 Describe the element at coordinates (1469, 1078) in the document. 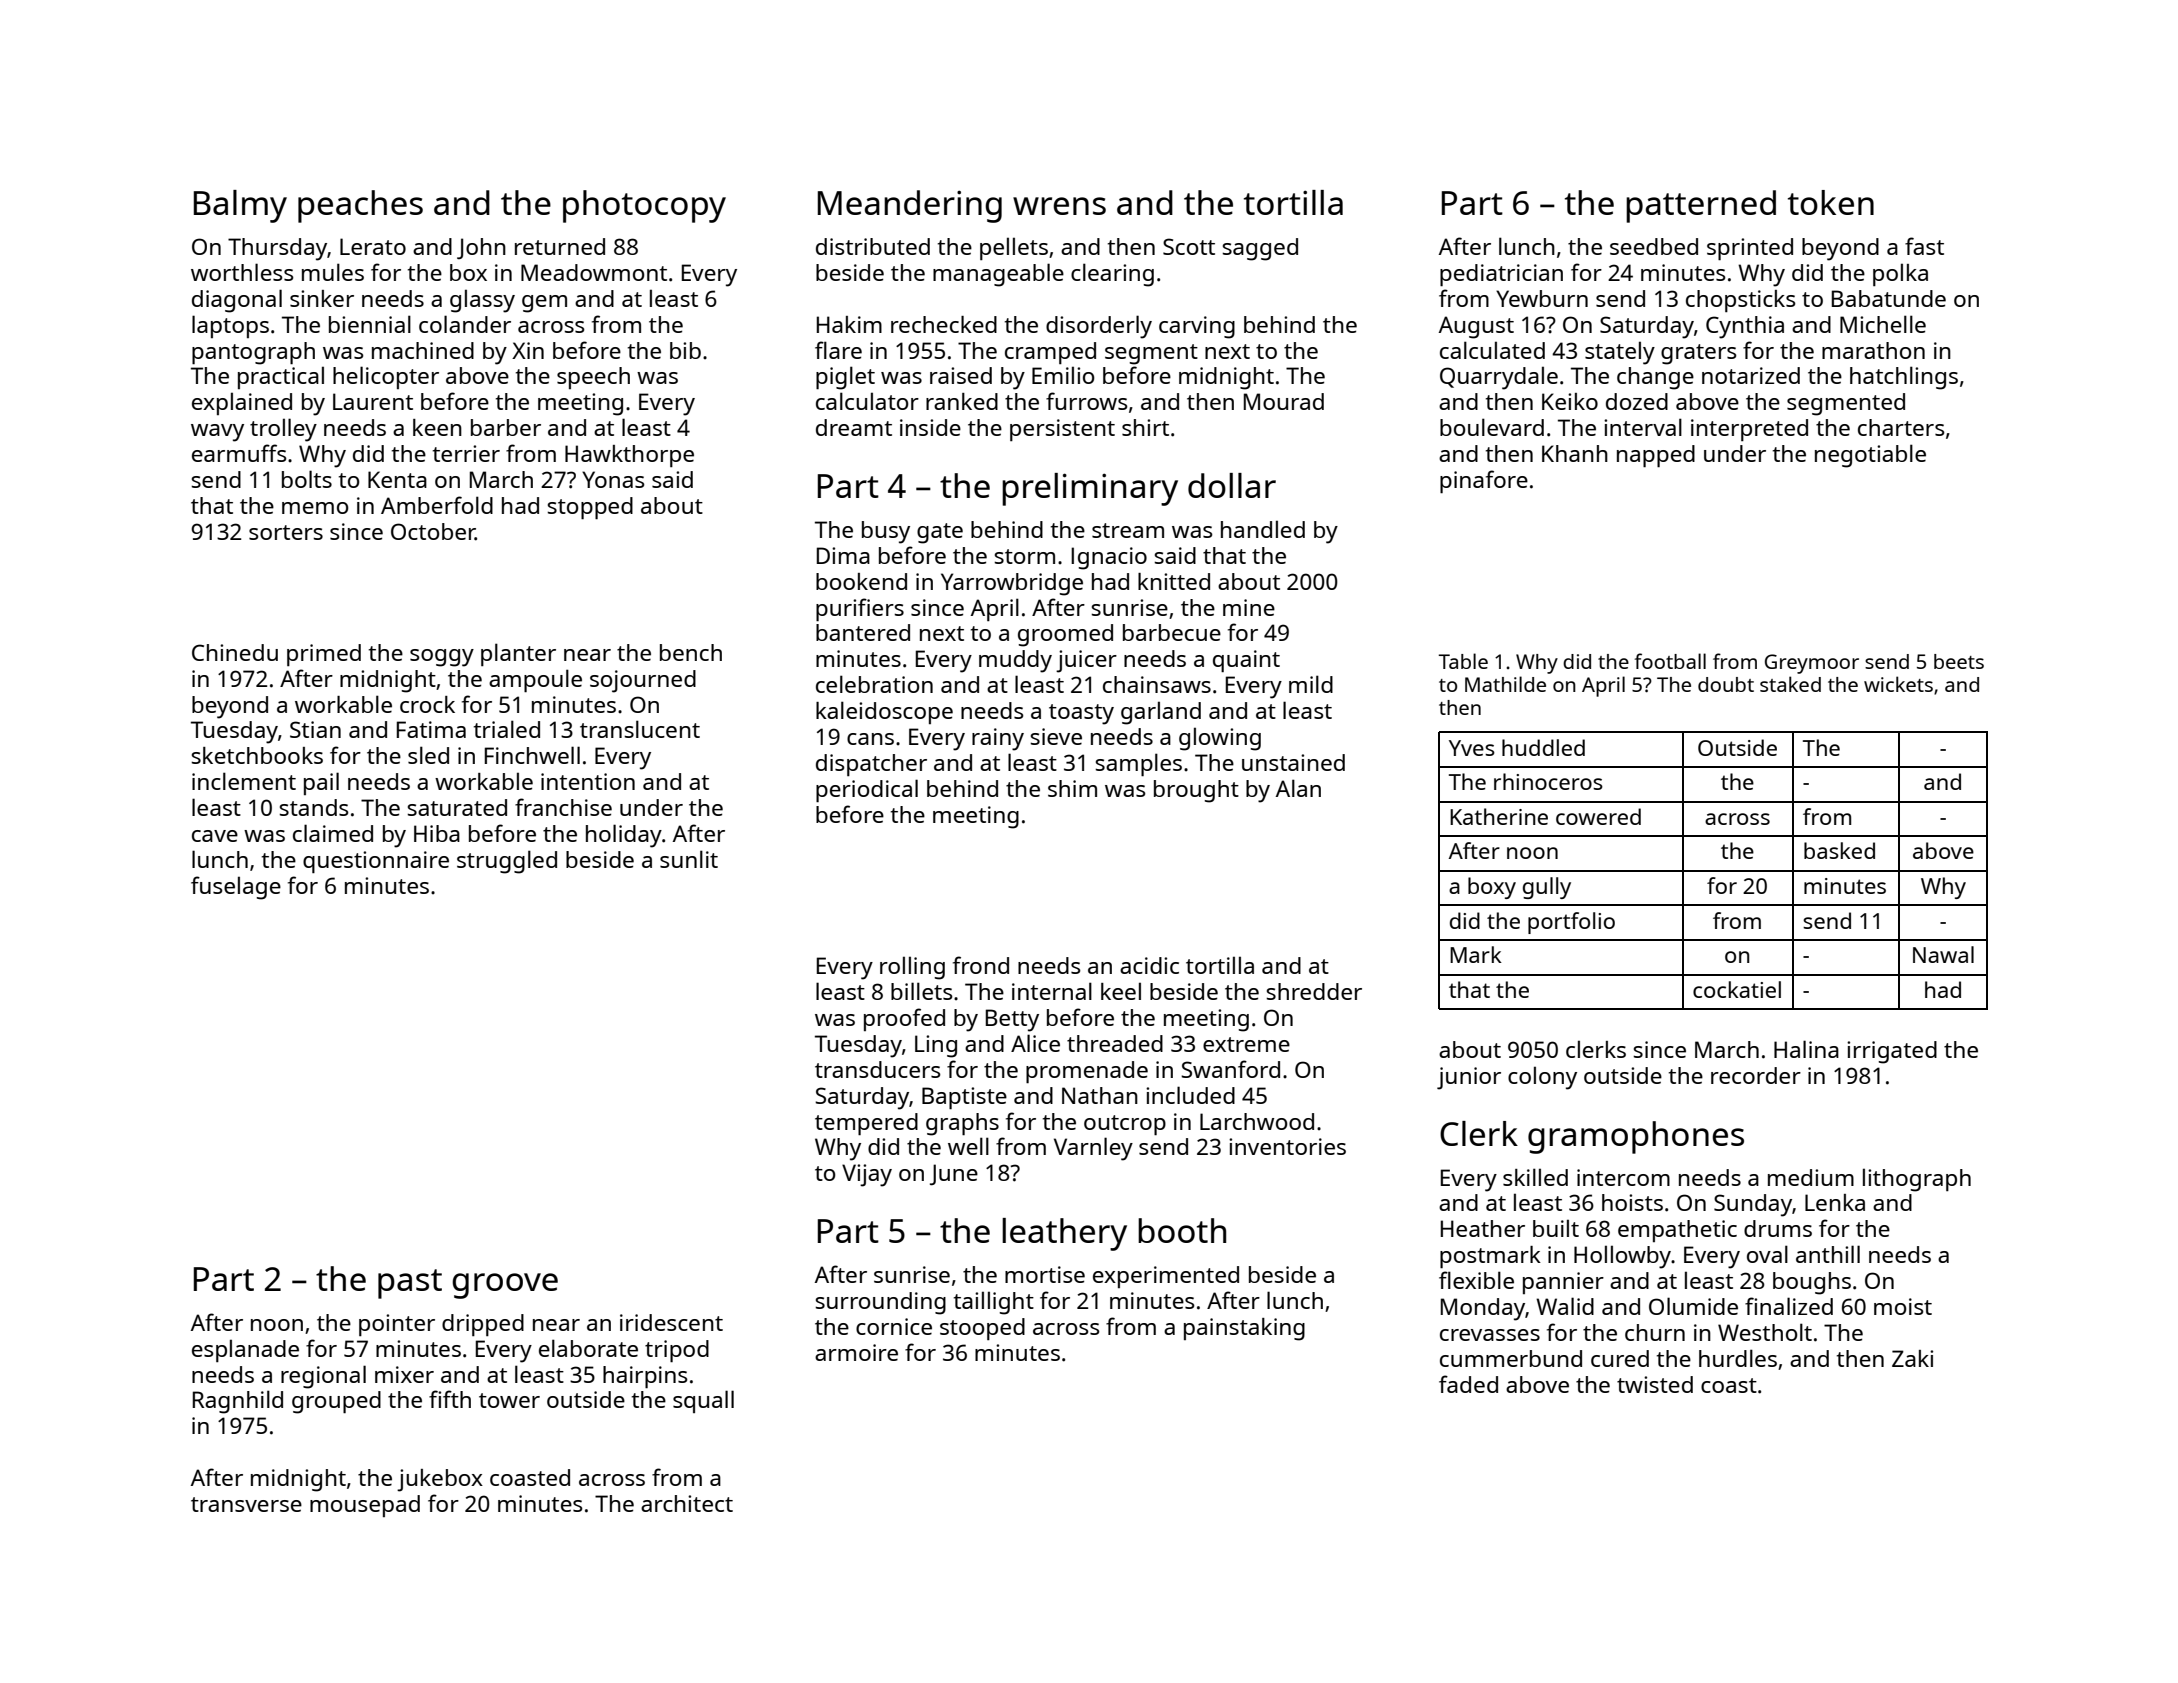

I see `junior` at that location.
